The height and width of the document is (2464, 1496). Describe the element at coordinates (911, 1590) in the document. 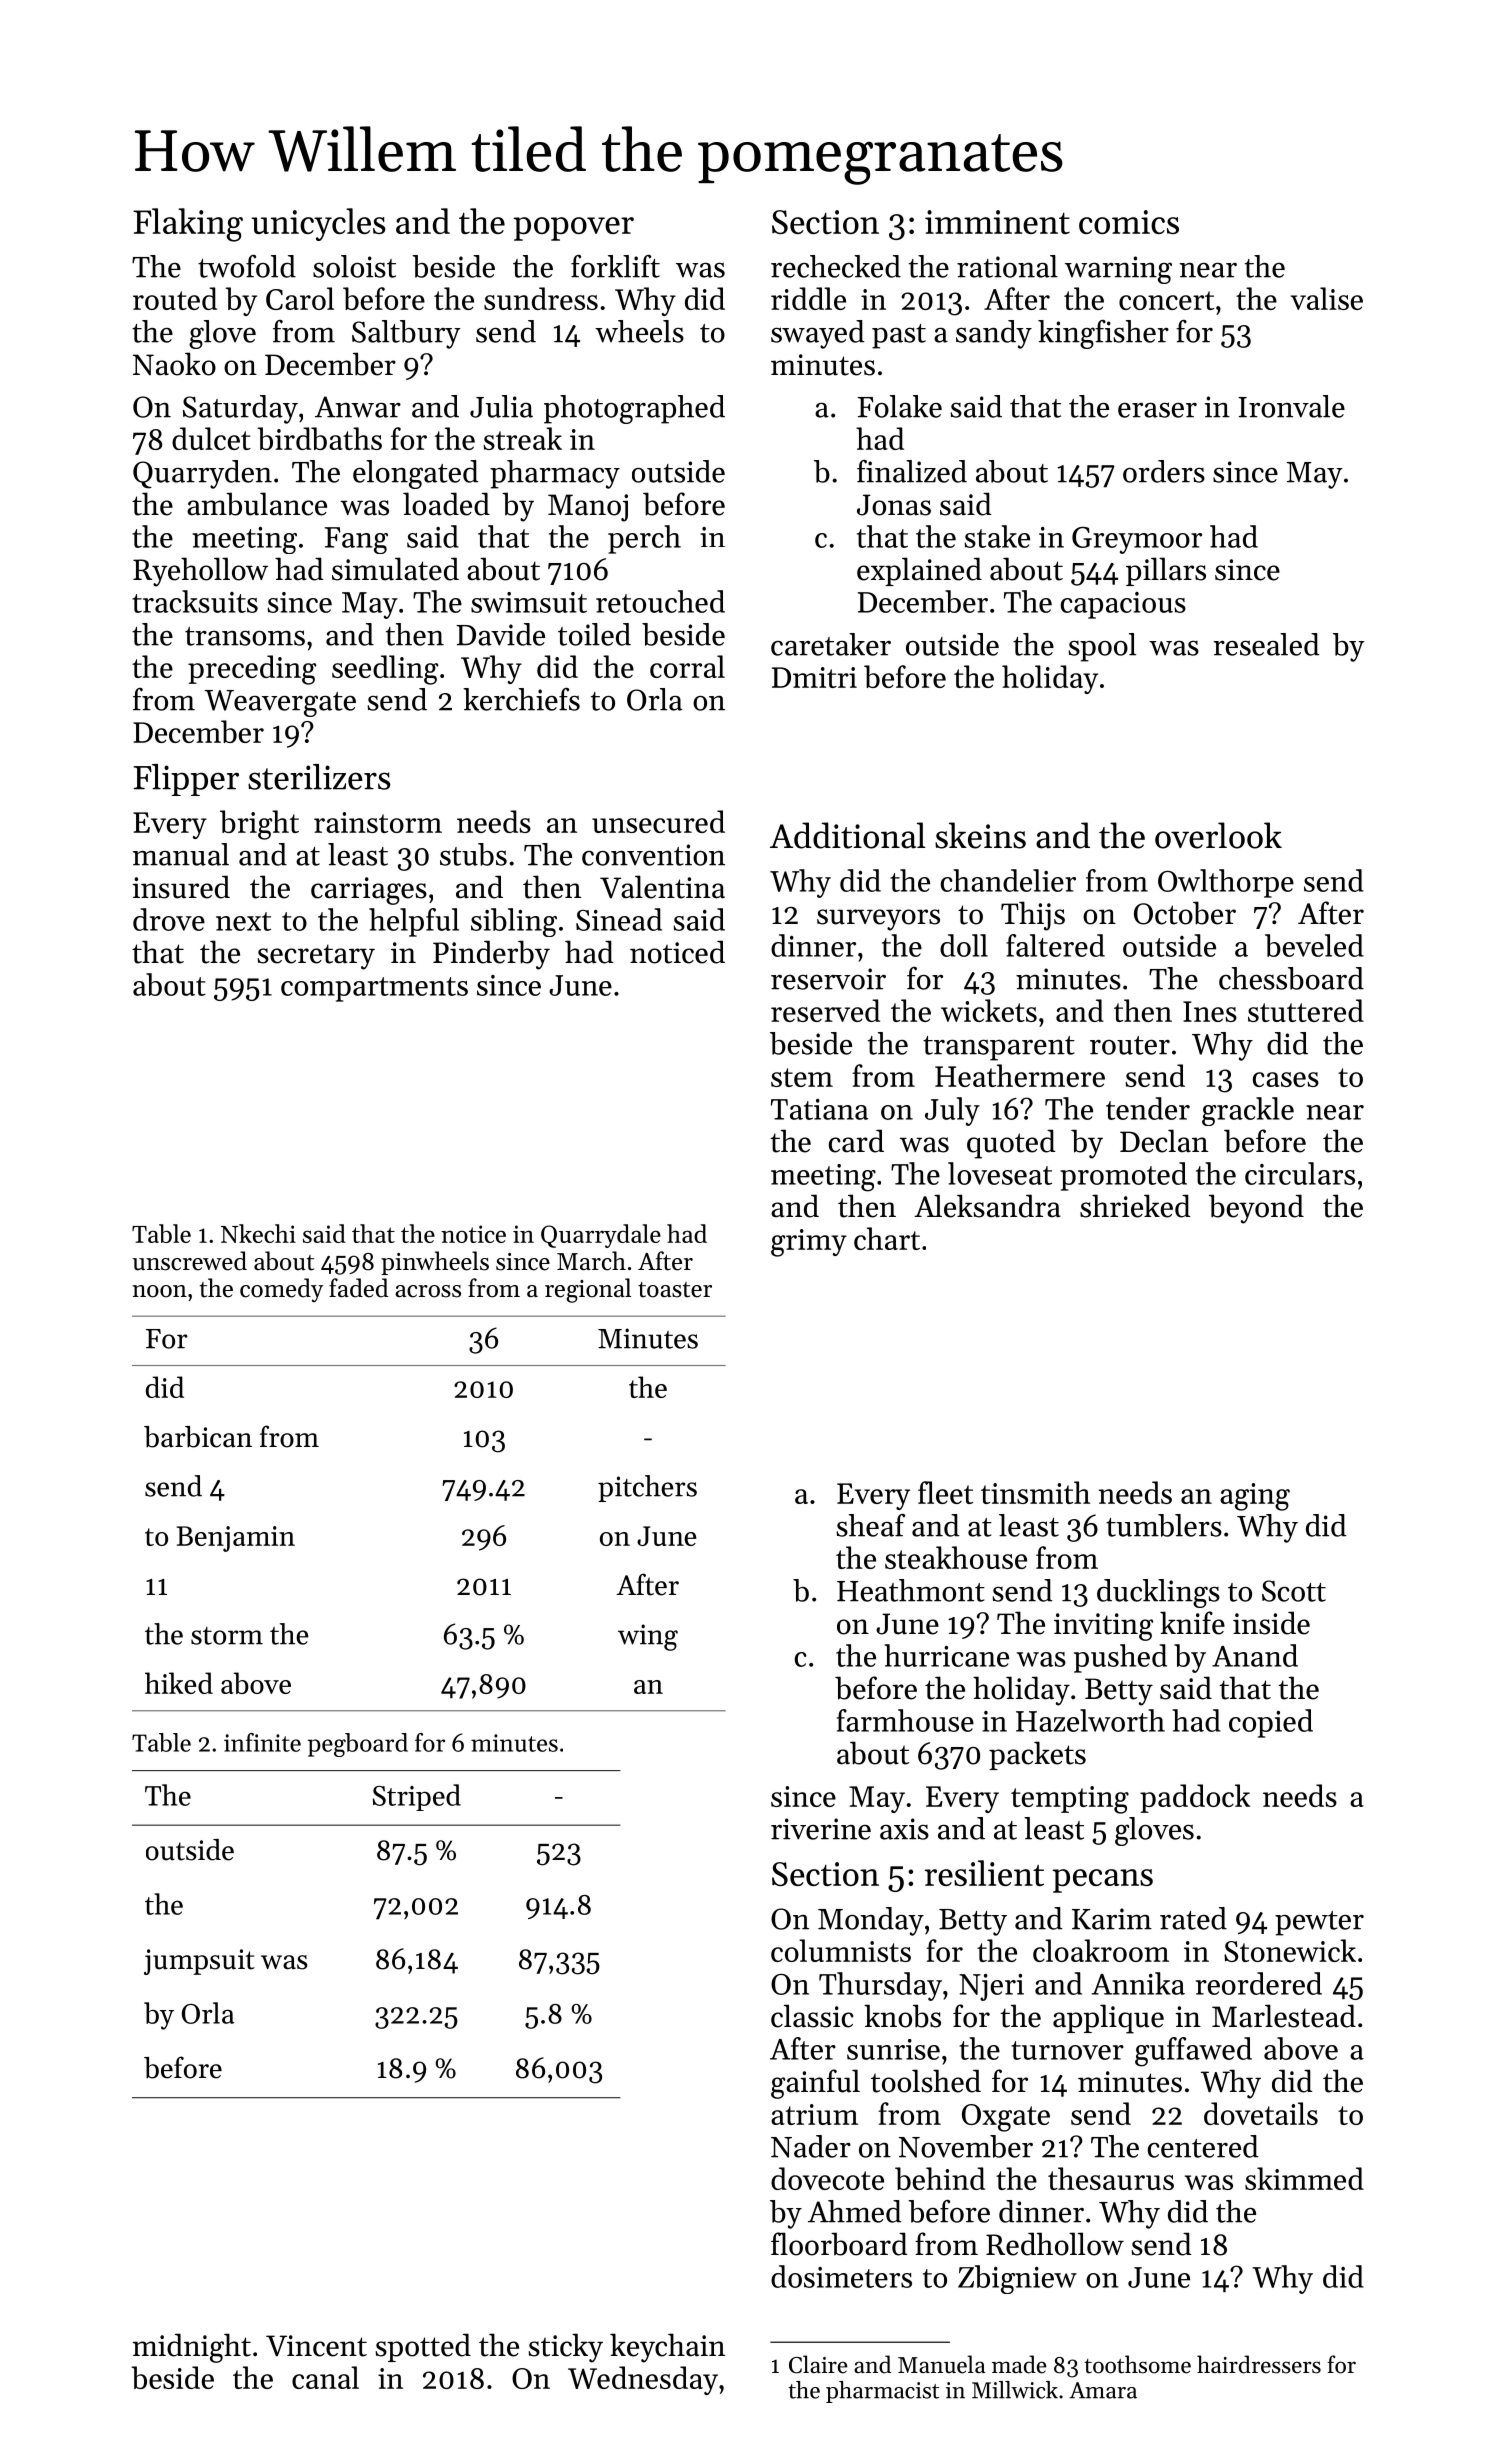

I see `Heathmont` at that location.
